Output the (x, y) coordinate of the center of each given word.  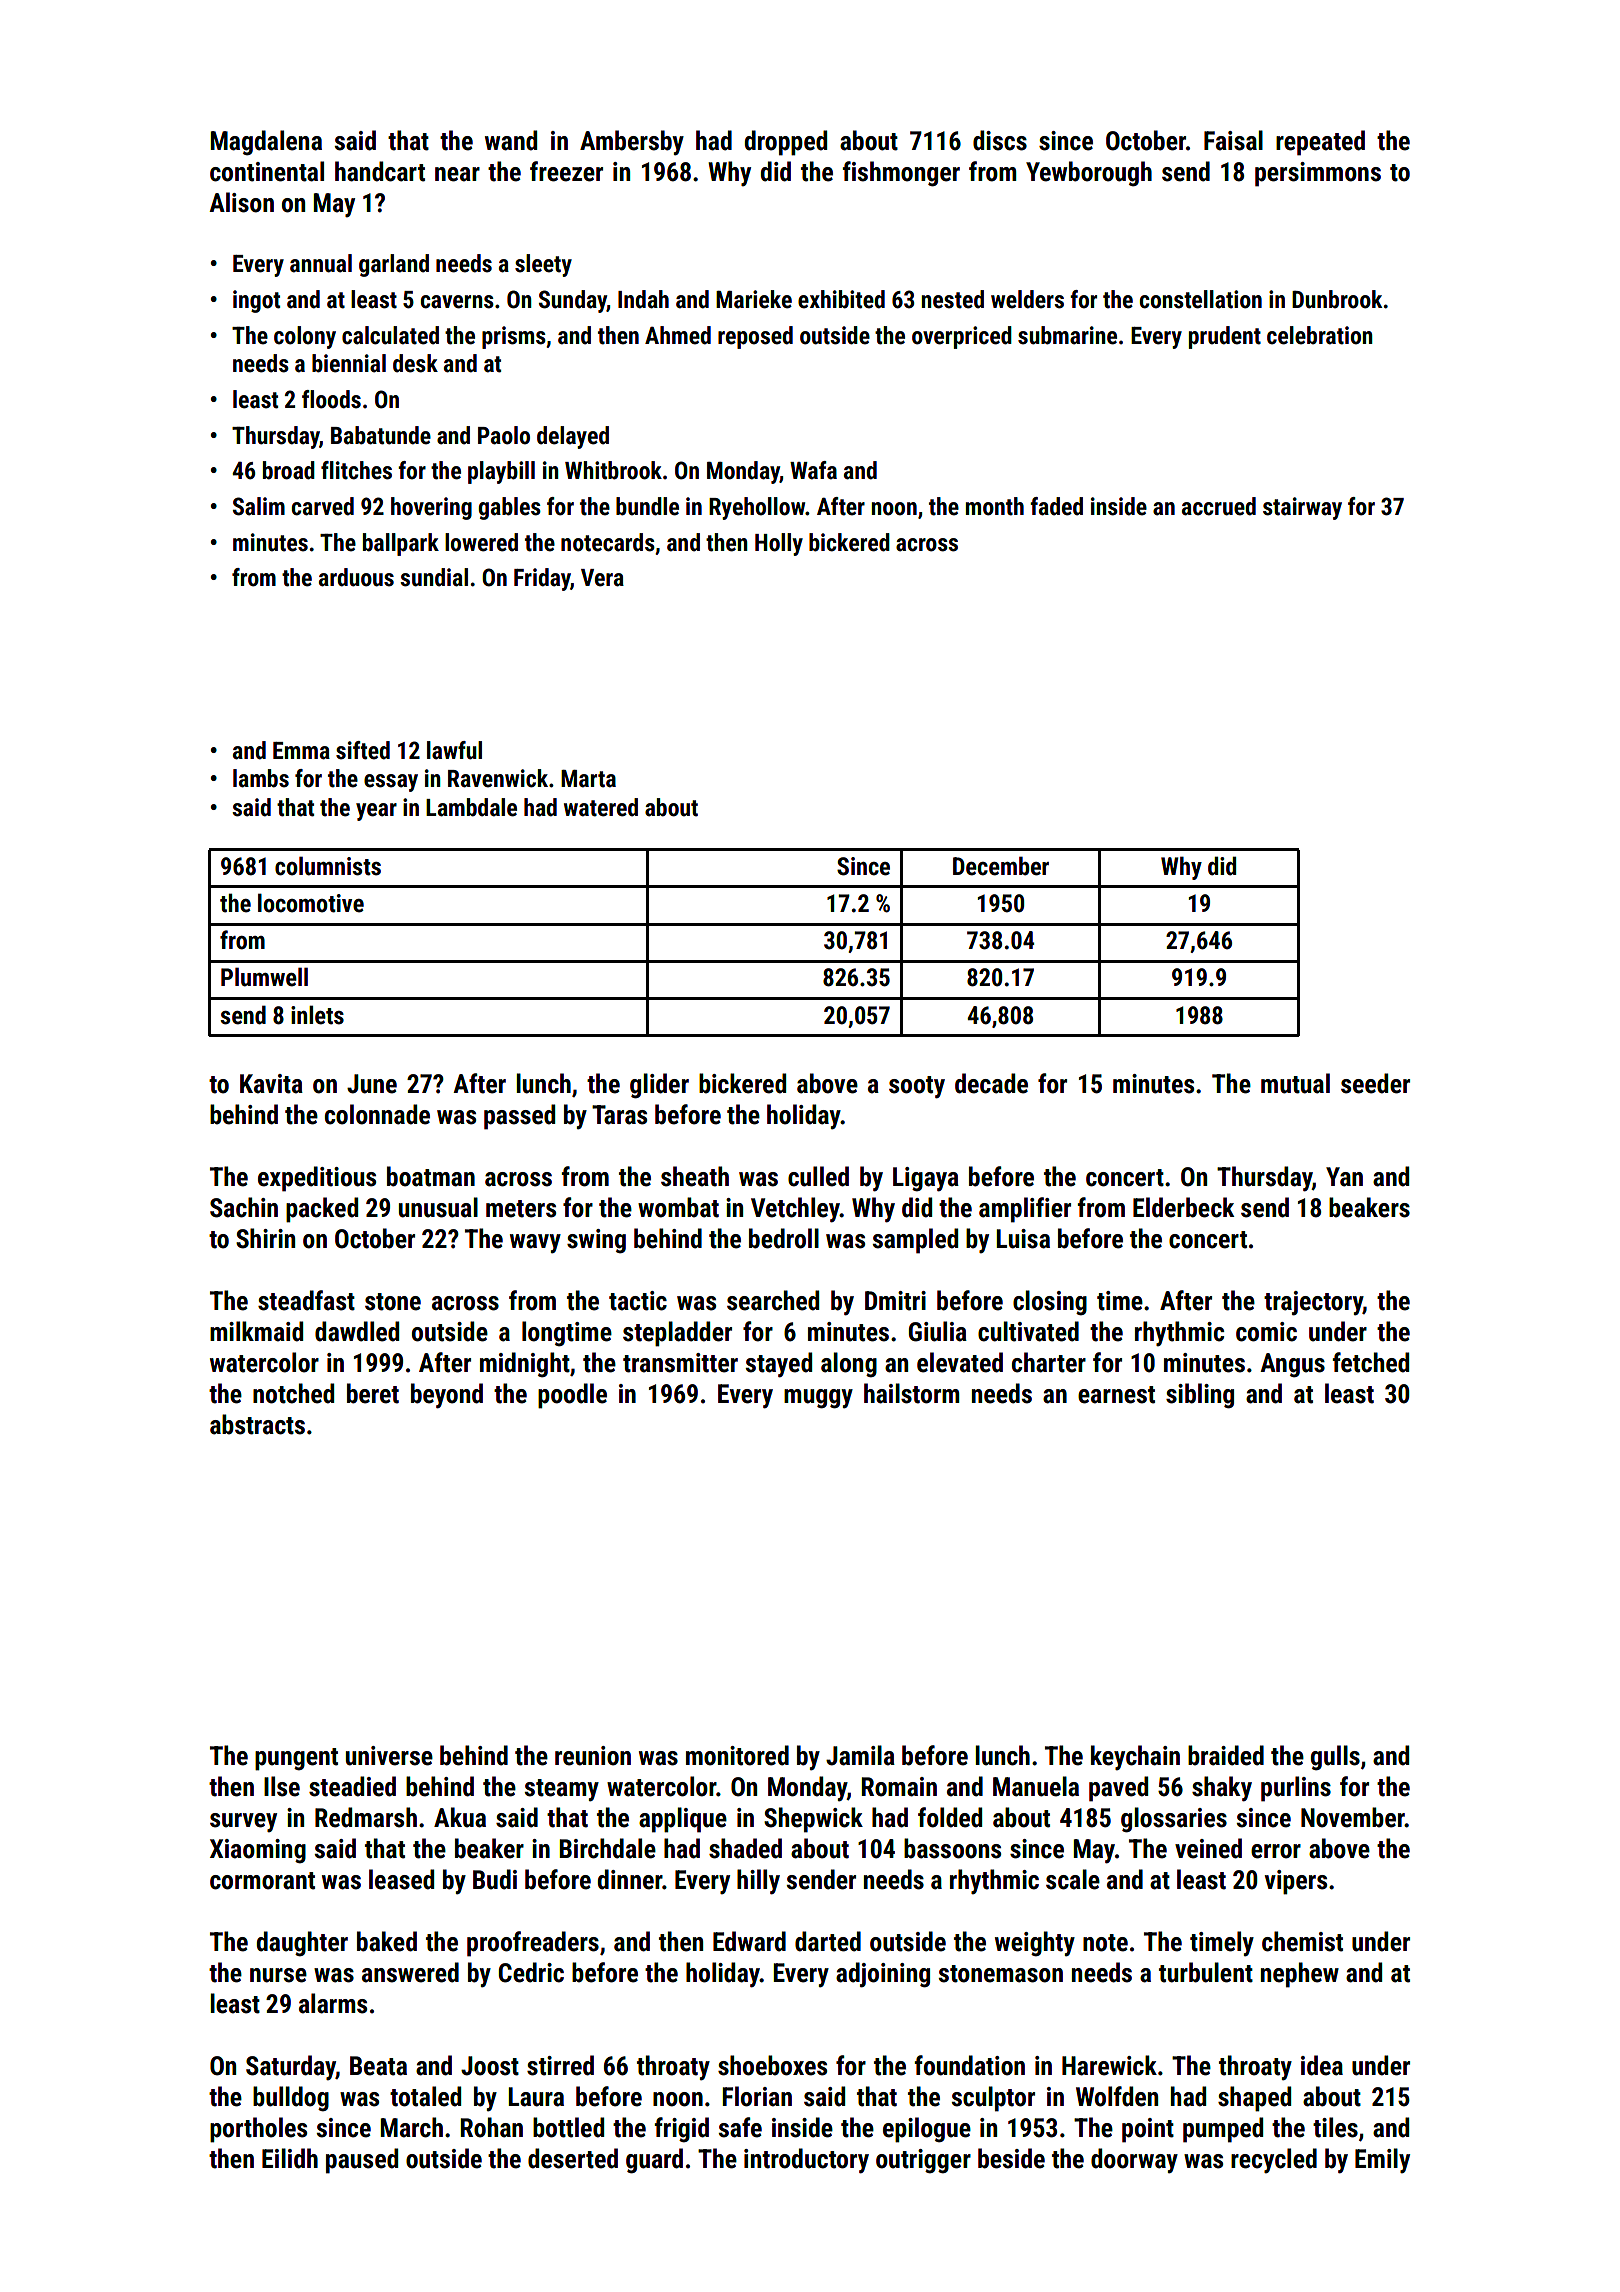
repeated (1320, 143)
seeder (1375, 1083)
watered (601, 807)
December (1001, 866)
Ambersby (632, 142)
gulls (1335, 1758)
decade (991, 1083)
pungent (296, 1759)
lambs (261, 778)
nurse (278, 1975)
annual (321, 263)
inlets (317, 1015)
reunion (593, 1756)
